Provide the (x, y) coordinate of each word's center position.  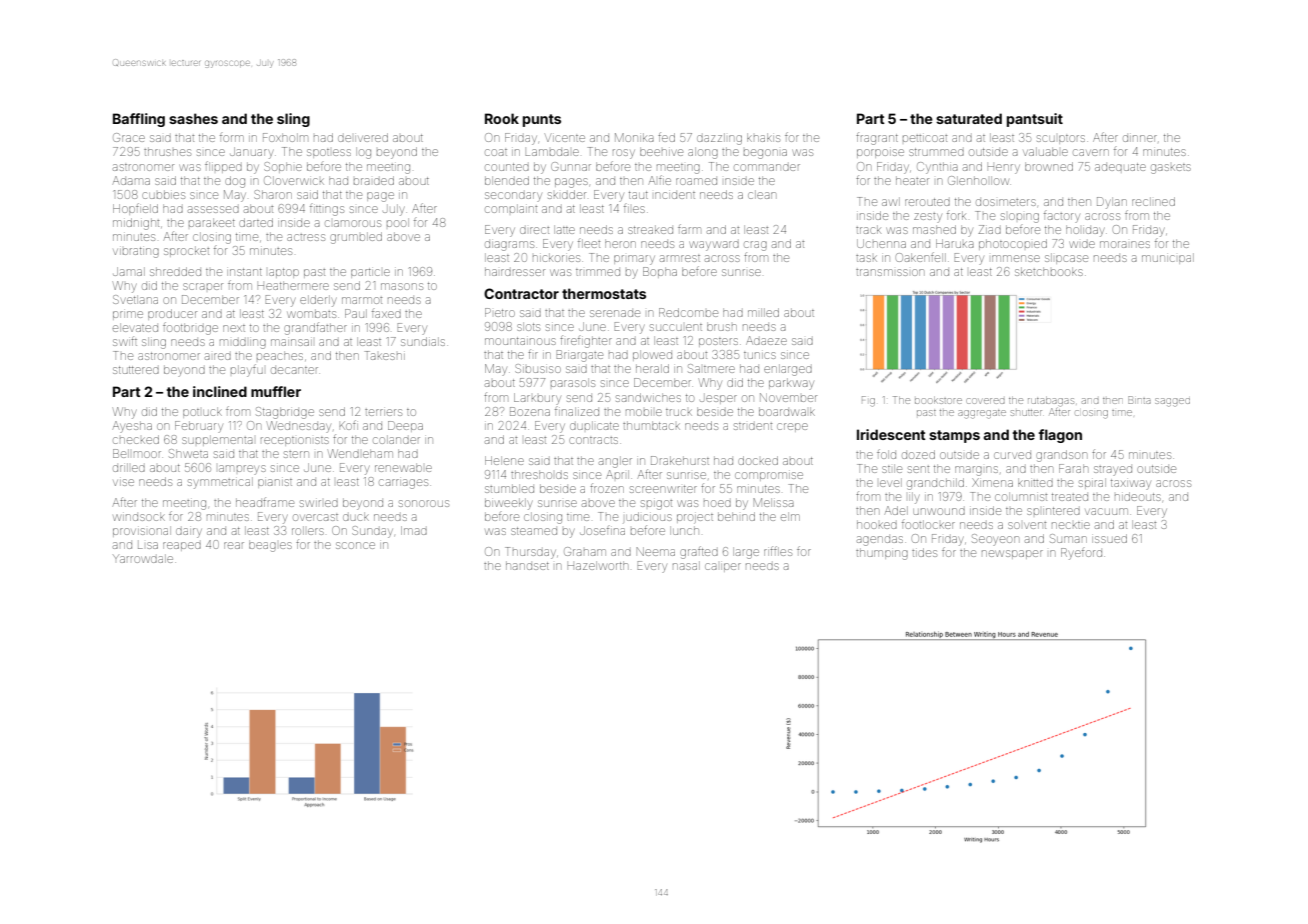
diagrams (509, 246)
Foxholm (285, 137)
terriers (383, 412)
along (703, 153)
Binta (1139, 400)
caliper (723, 567)
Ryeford (1081, 554)
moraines (1125, 244)
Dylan (1112, 203)
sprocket (186, 251)
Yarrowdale (143, 558)
